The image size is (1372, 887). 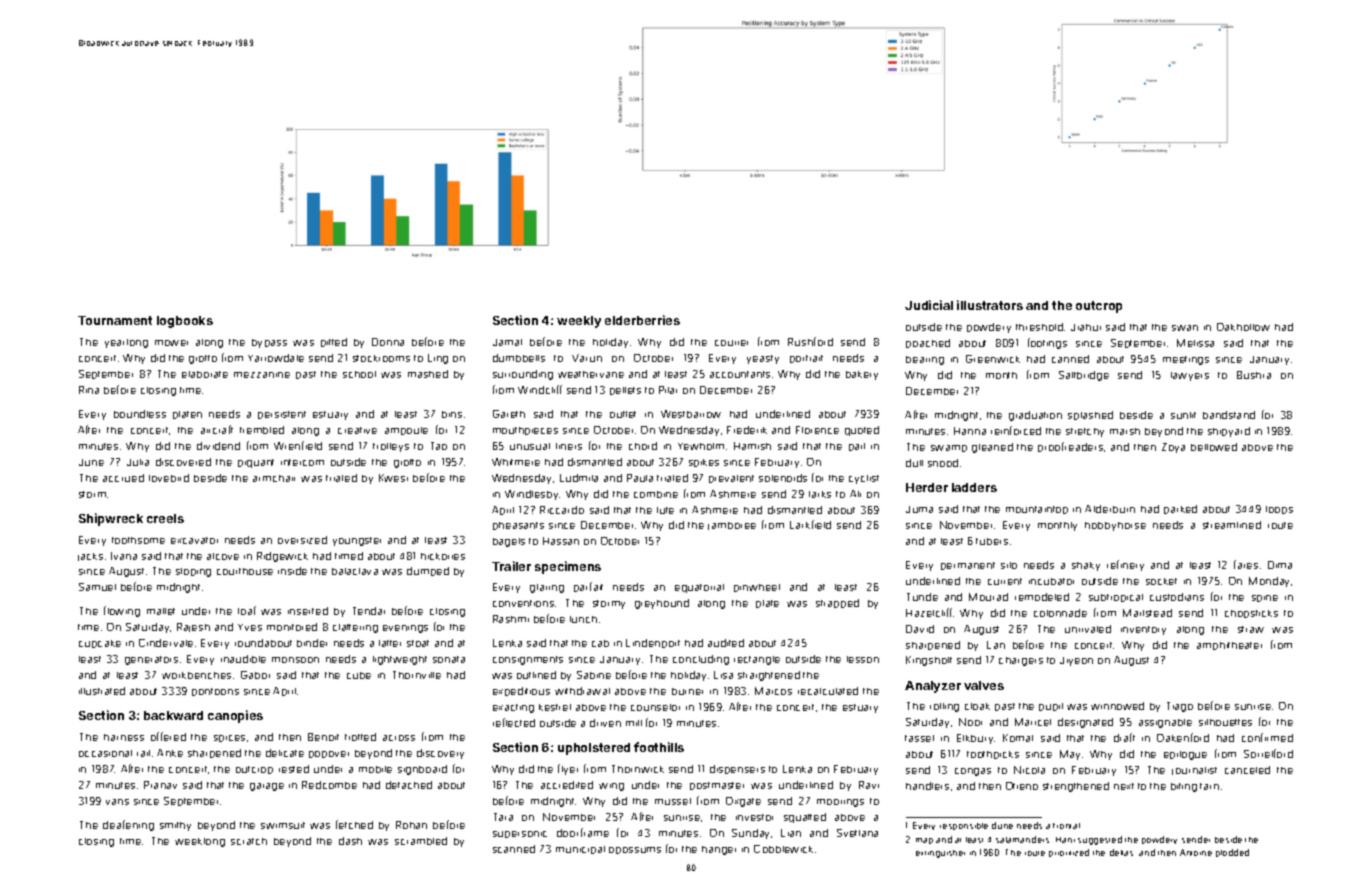 What do you see at coordinates (567, 785) in the document?
I see `accredited` at bounding box center [567, 785].
